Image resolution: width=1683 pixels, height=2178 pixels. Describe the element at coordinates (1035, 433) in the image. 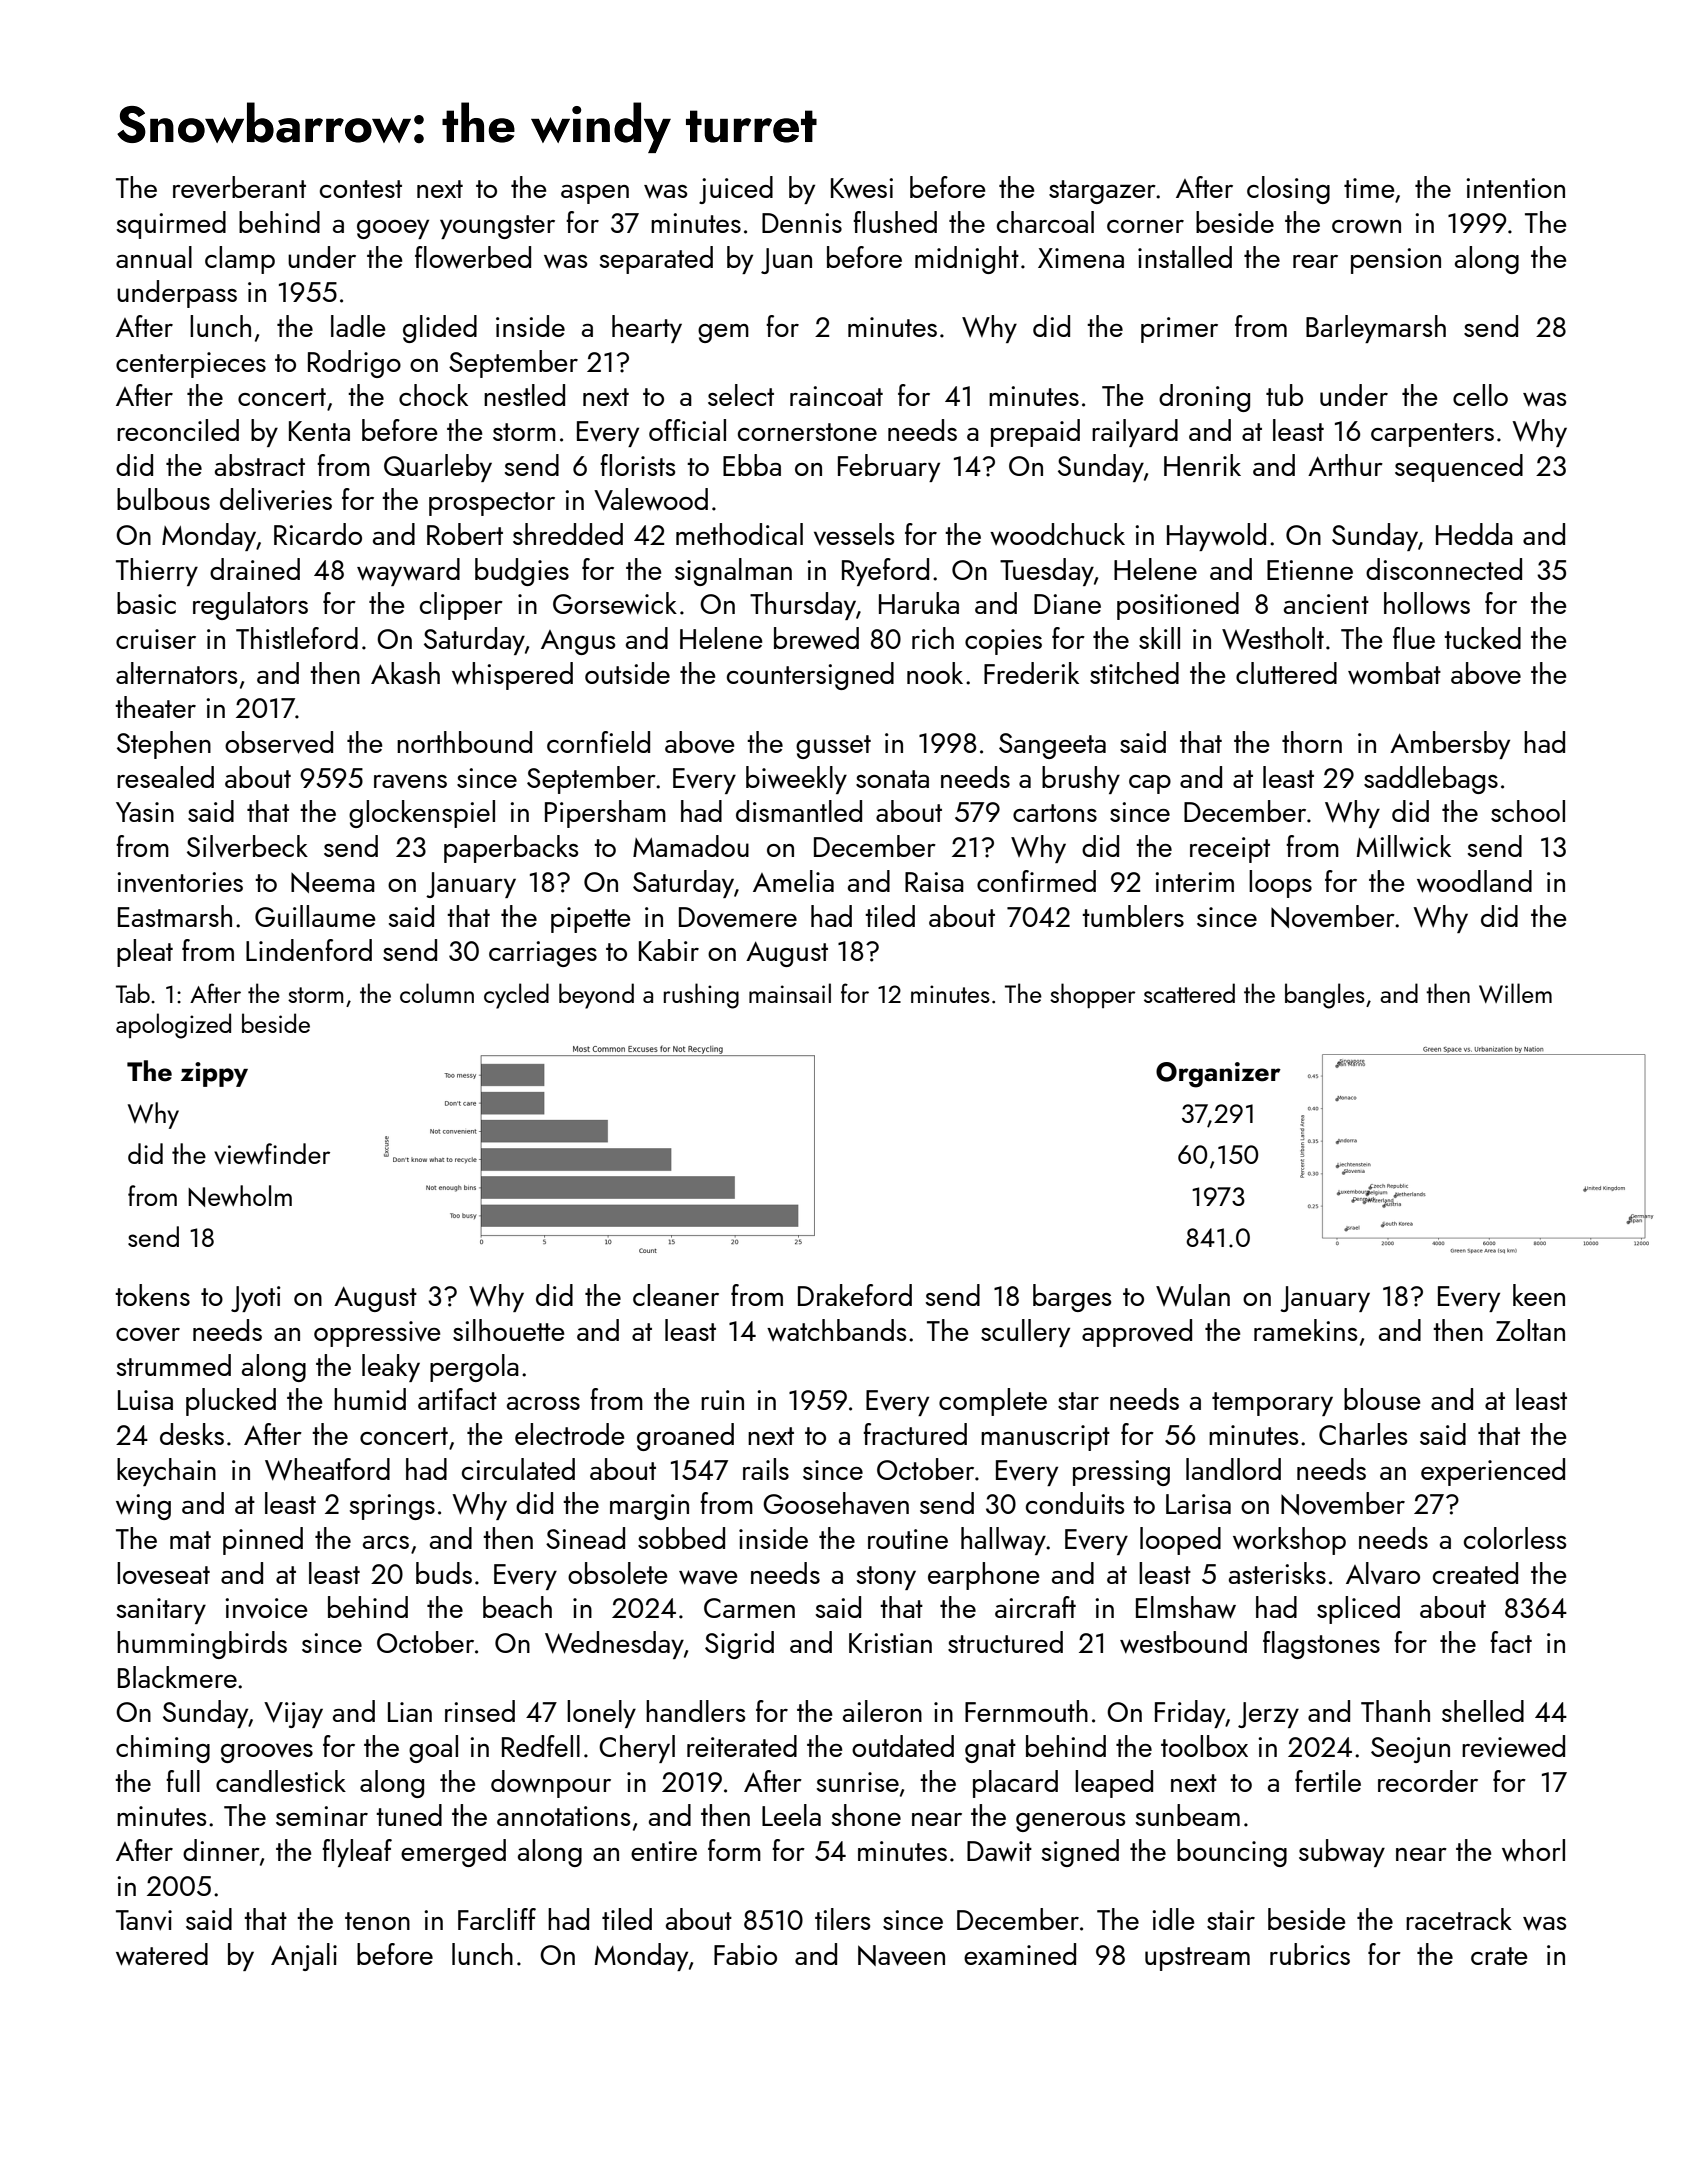

I see `prepaid` at that location.
